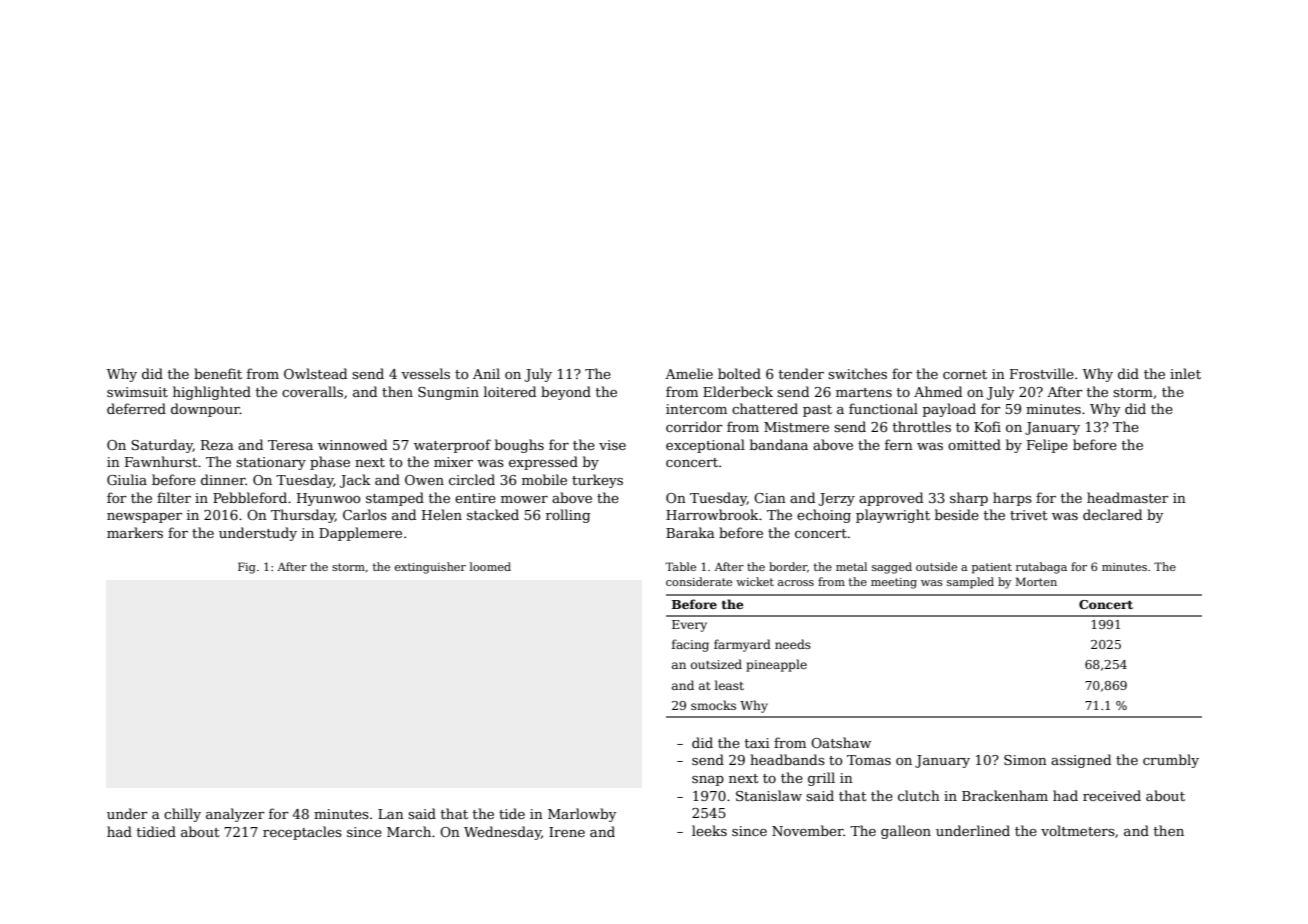 The width and height of the screenshot is (1308, 924). I want to click on clutch, so click(919, 795).
